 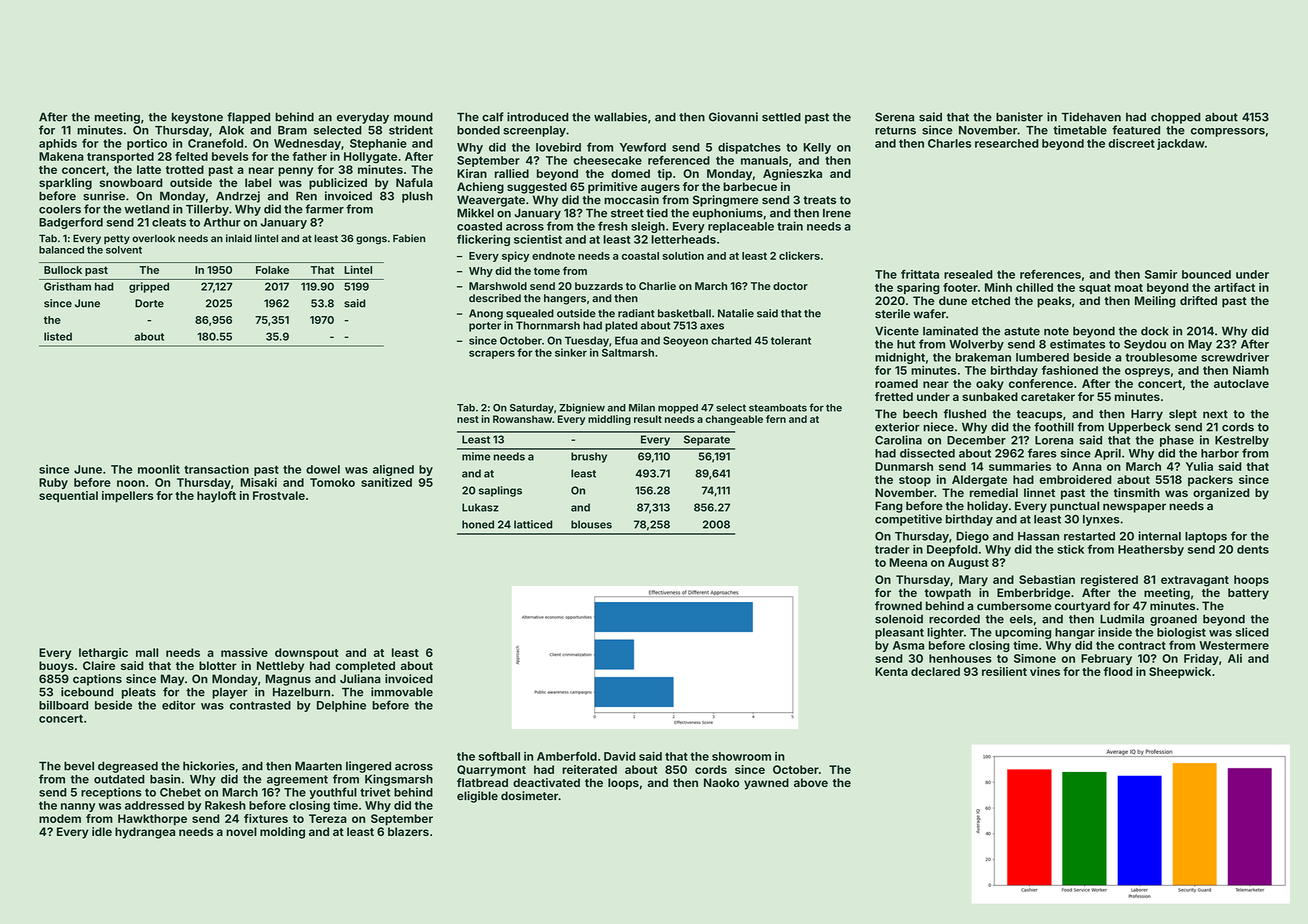 I want to click on laptops, so click(x=1206, y=537).
